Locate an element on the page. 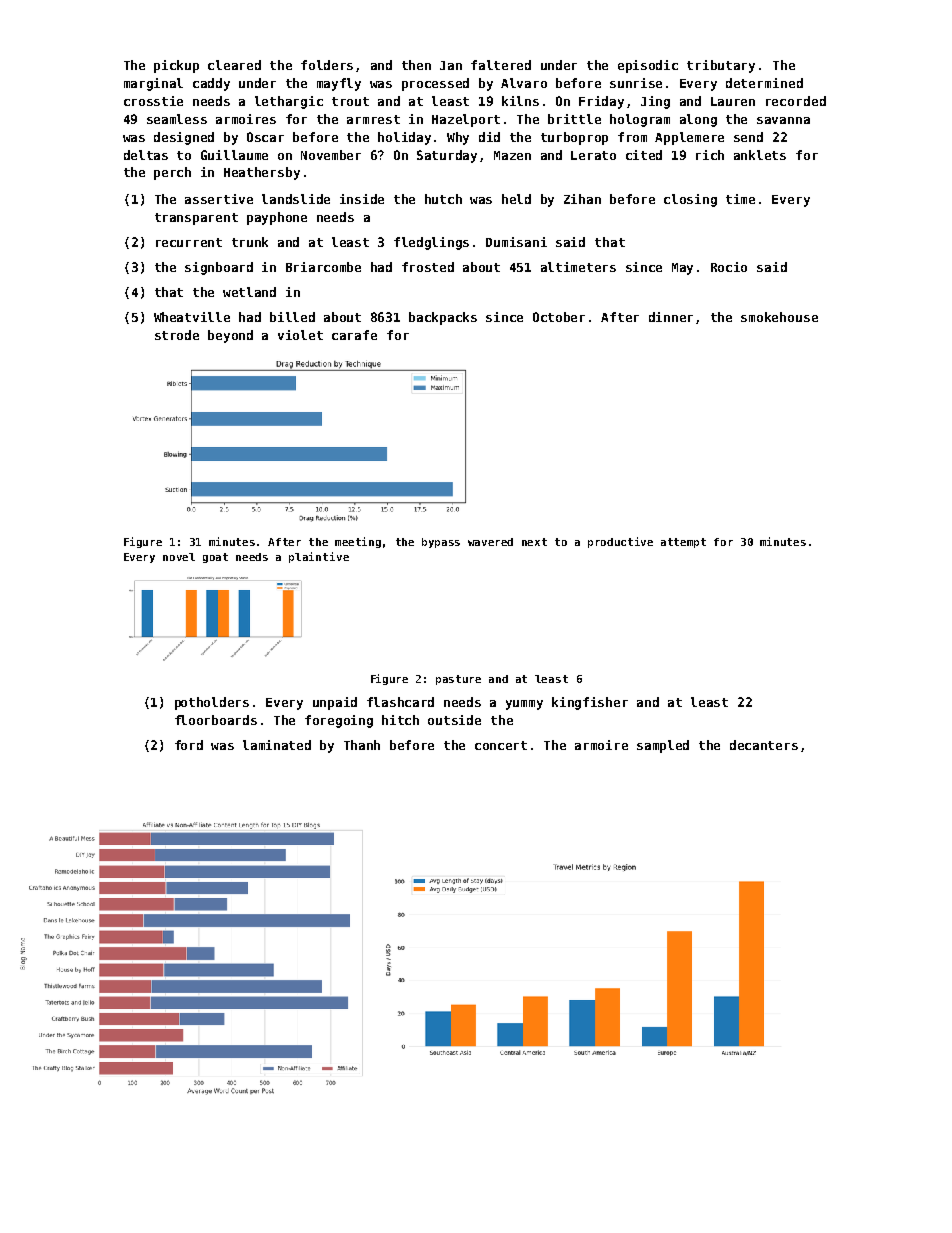 This image has height=1233, width=952. hutch is located at coordinates (443, 199).
